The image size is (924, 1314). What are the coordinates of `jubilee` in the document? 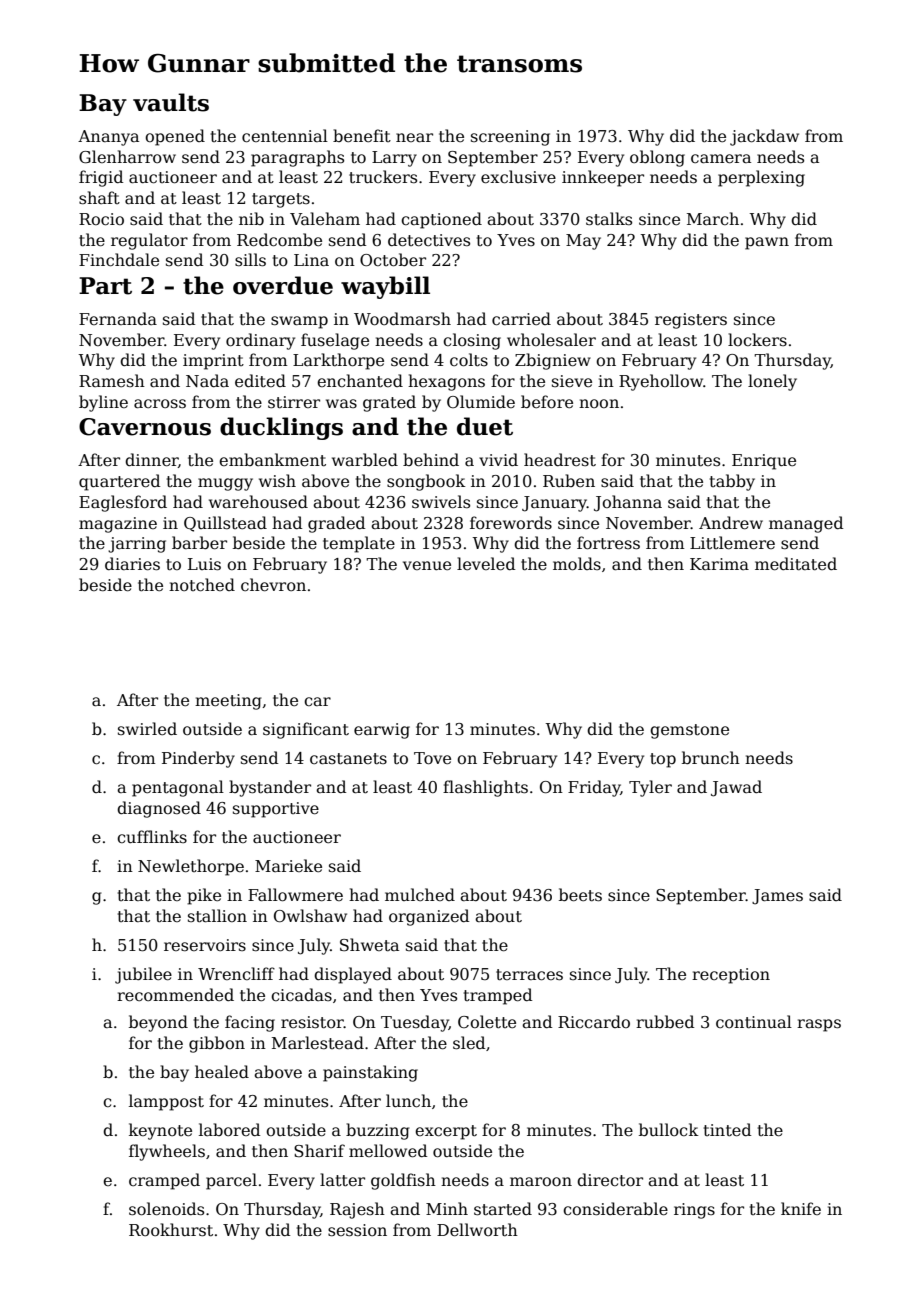 It's located at (143, 975).
